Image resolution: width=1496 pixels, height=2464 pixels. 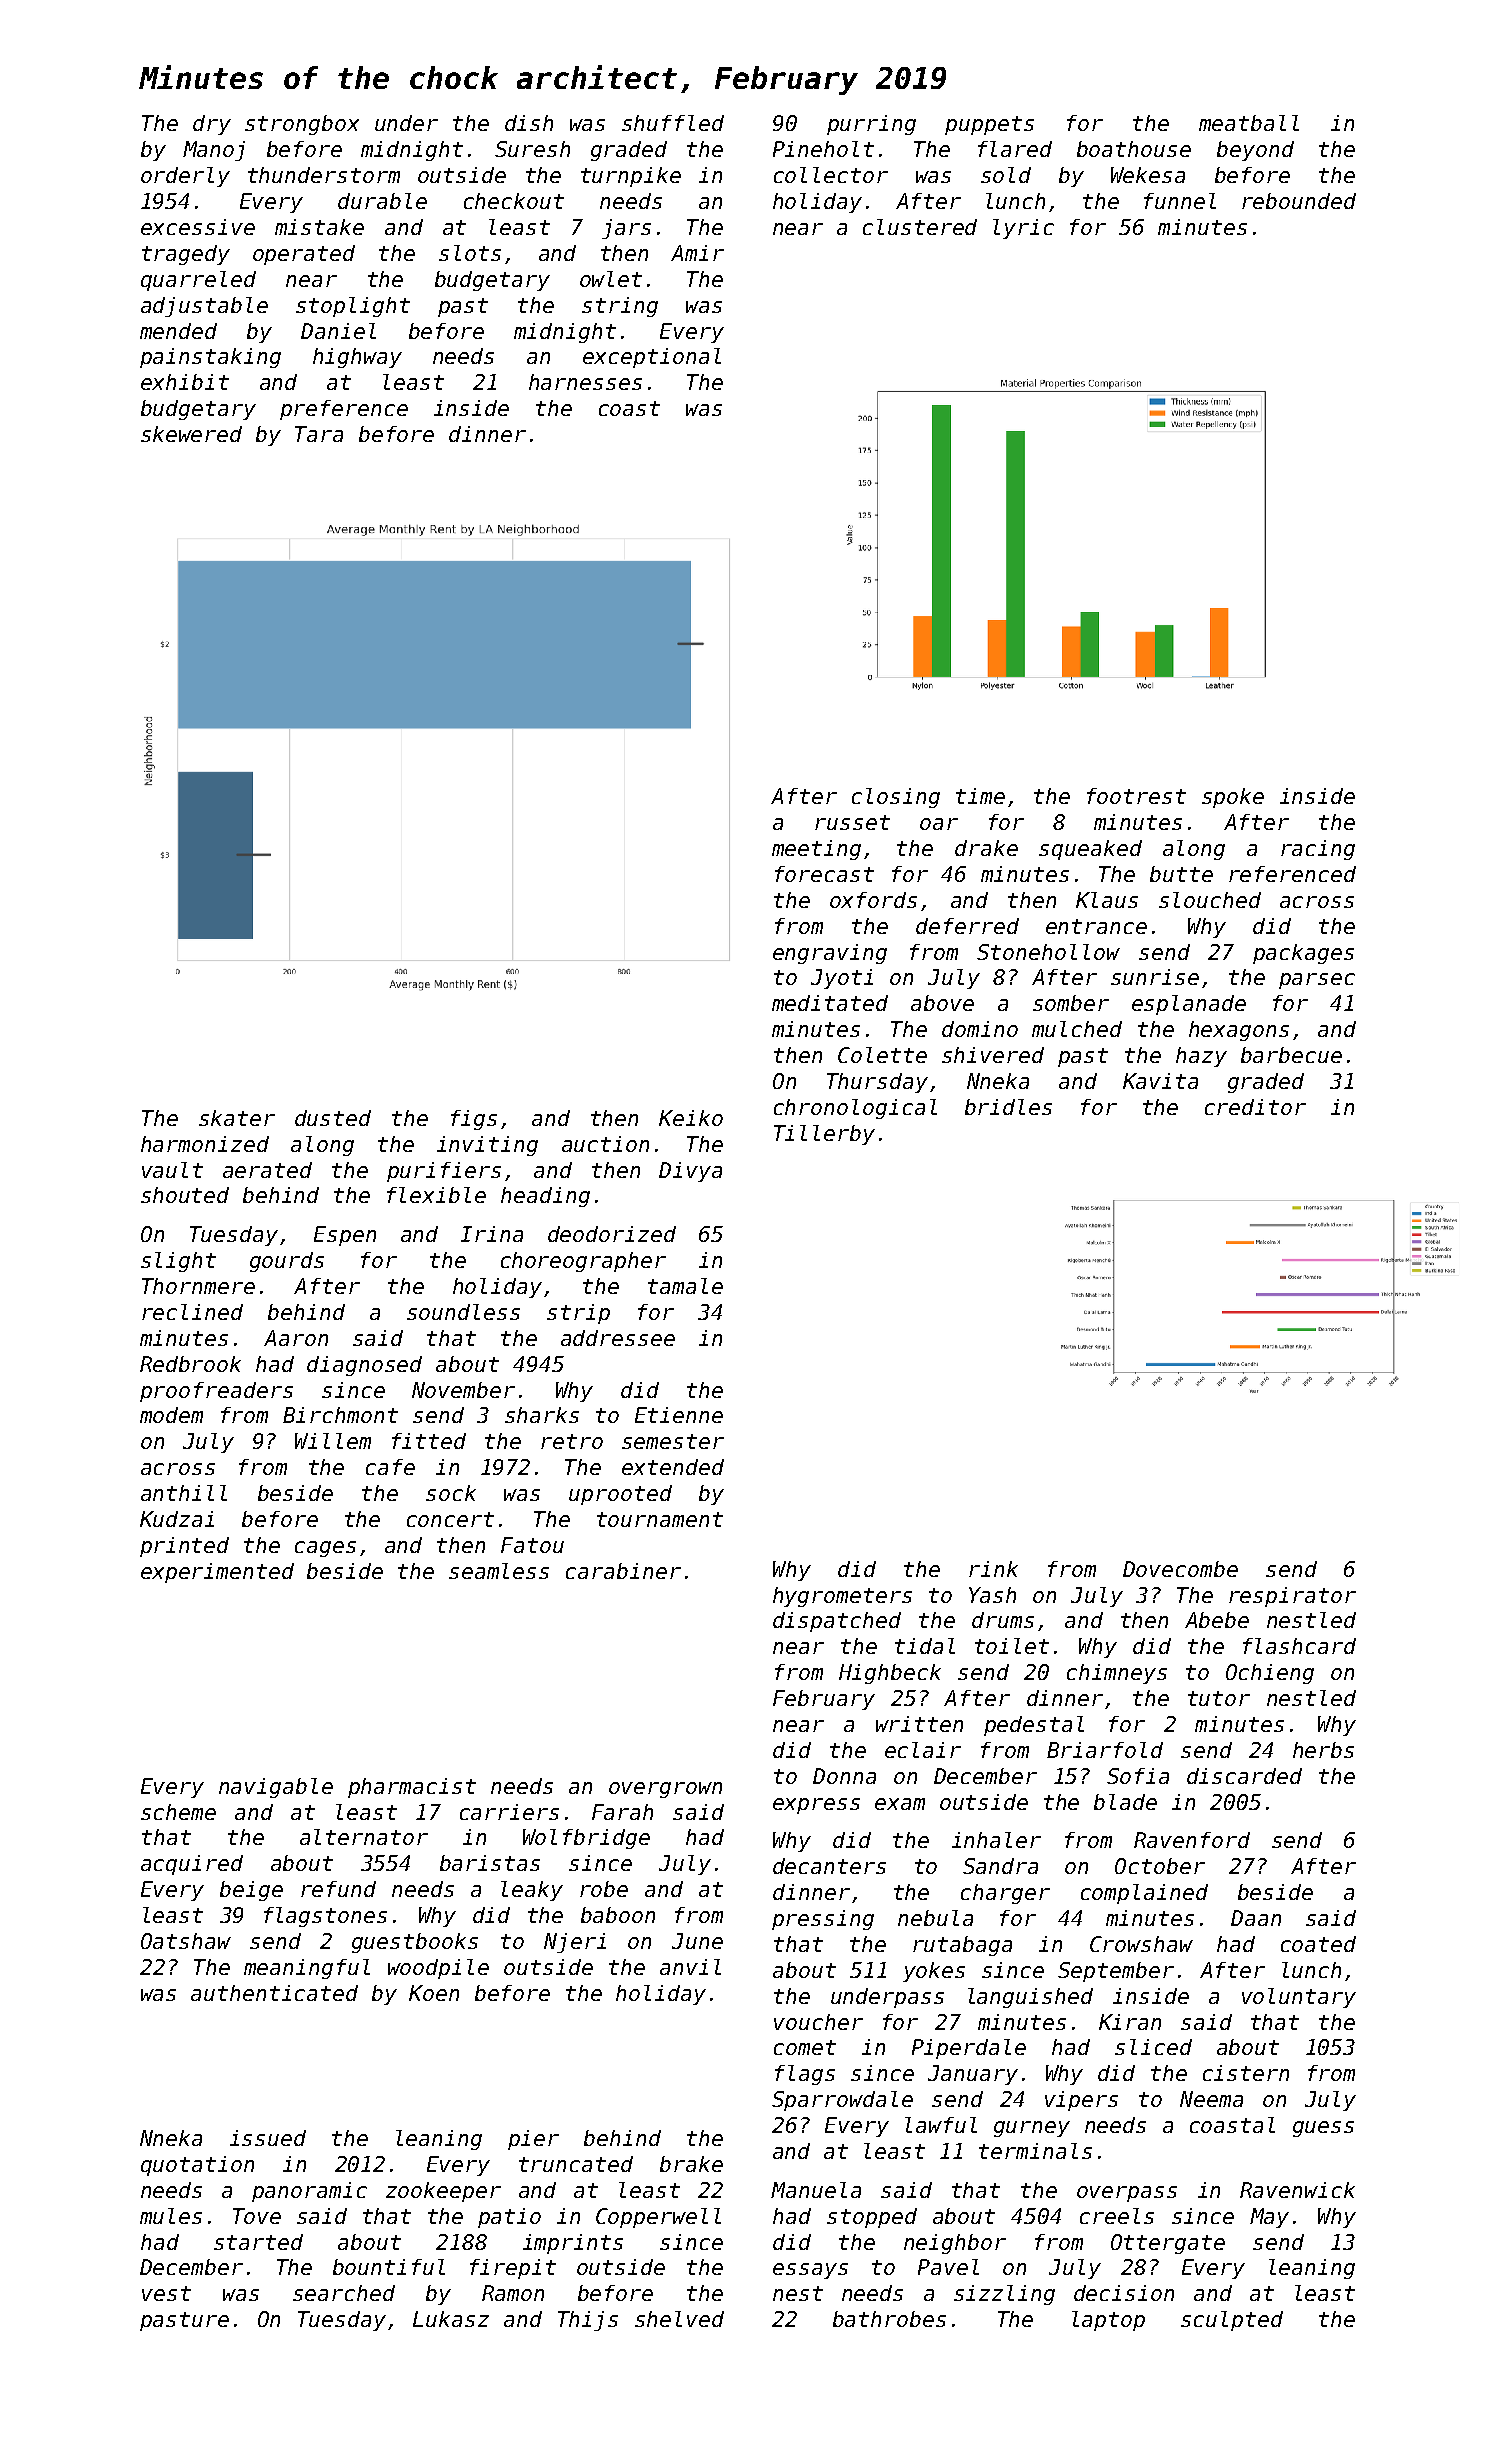 I want to click on Keiko, so click(x=691, y=1118).
